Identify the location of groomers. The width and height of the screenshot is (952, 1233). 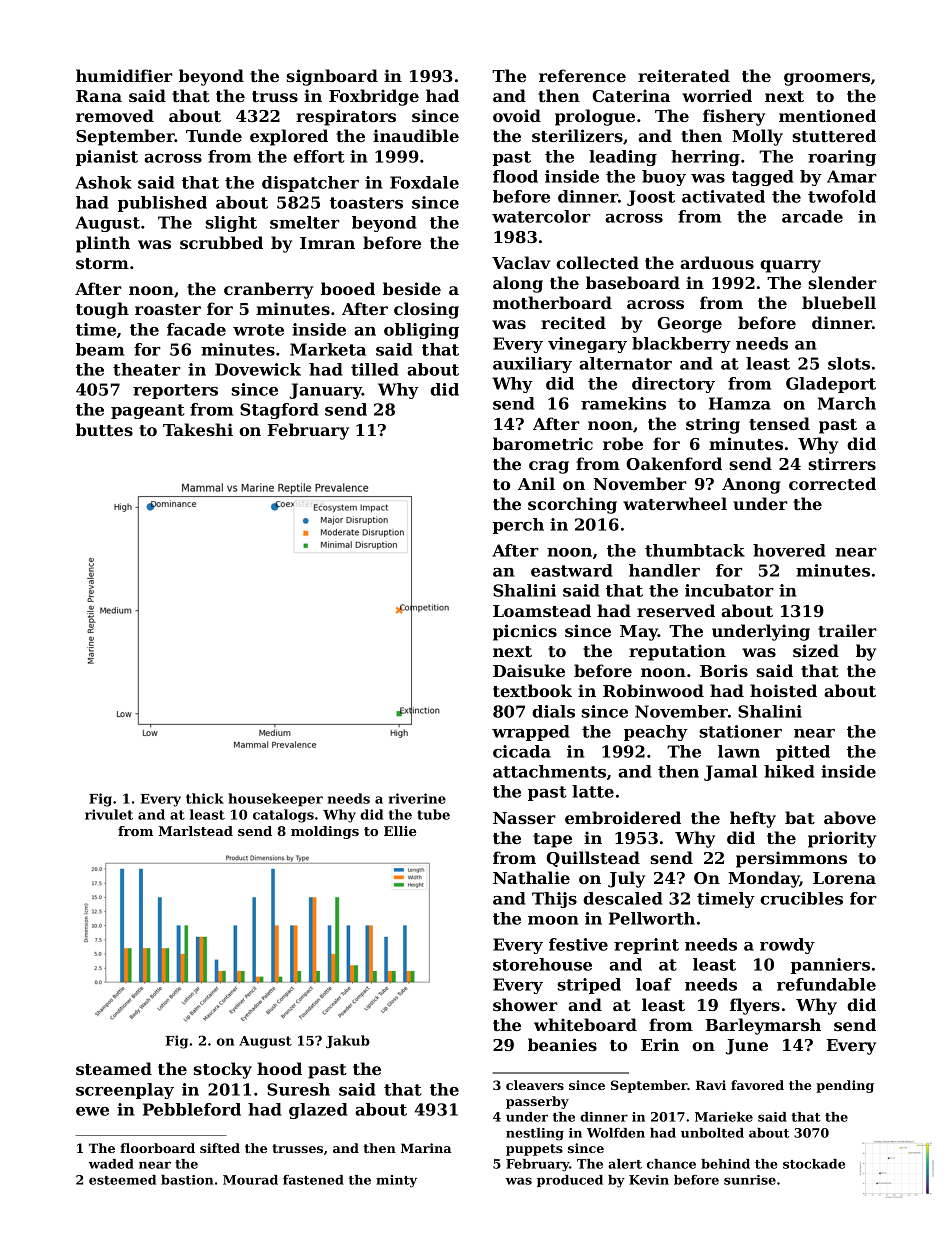
(827, 79).
